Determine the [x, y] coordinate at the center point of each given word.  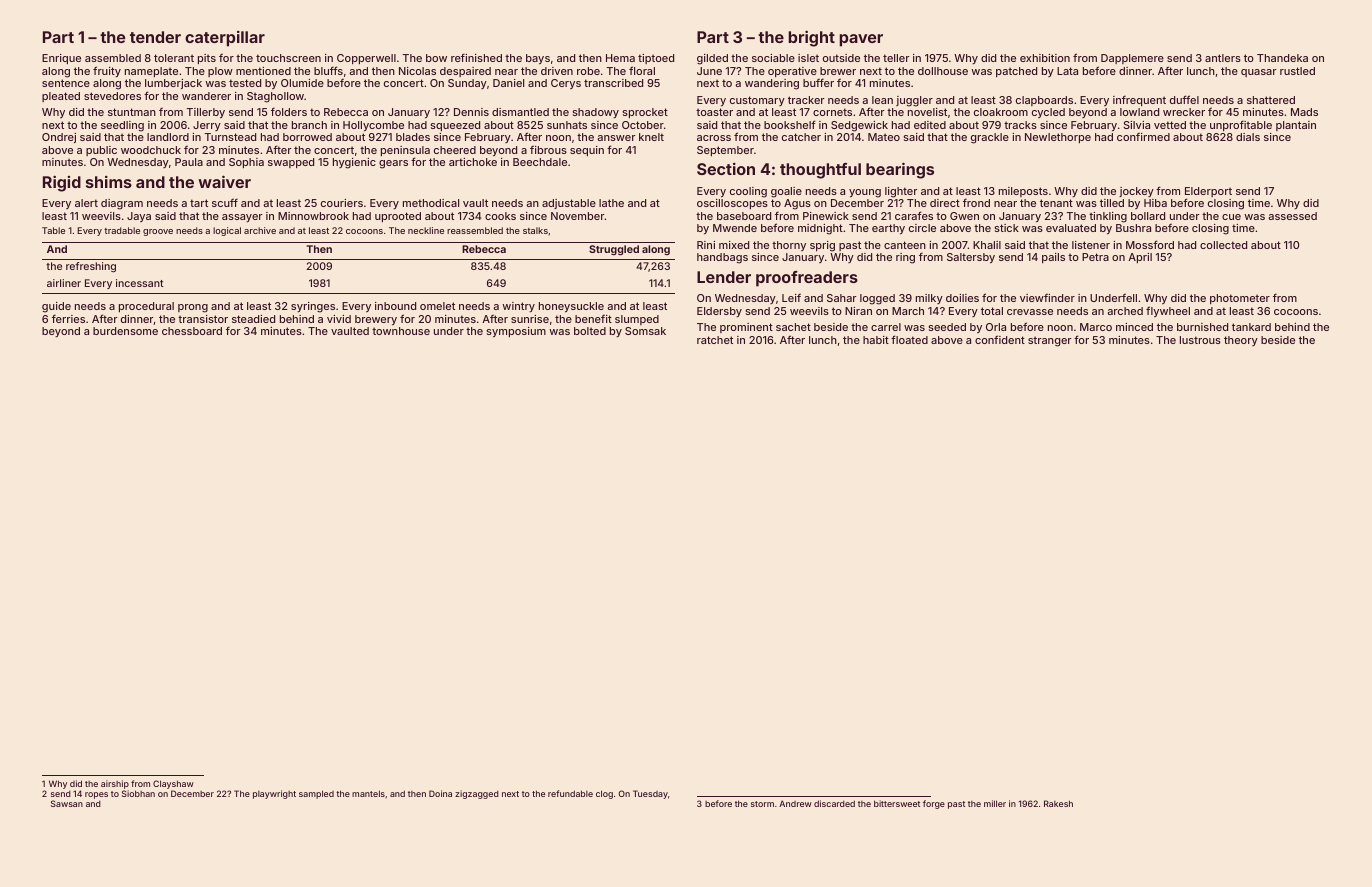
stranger [1049, 341]
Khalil [987, 245]
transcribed [613, 83]
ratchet [715, 340]
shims [109, 182]
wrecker [1184, 112]
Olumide [302, 83]
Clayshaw [173, 785]
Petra [1095, 257]
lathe [611, 203]
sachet [793, 327]
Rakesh [1058, 803]
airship [115, 784]
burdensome [125, 331]
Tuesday [650, 794]
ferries [68, 318]
